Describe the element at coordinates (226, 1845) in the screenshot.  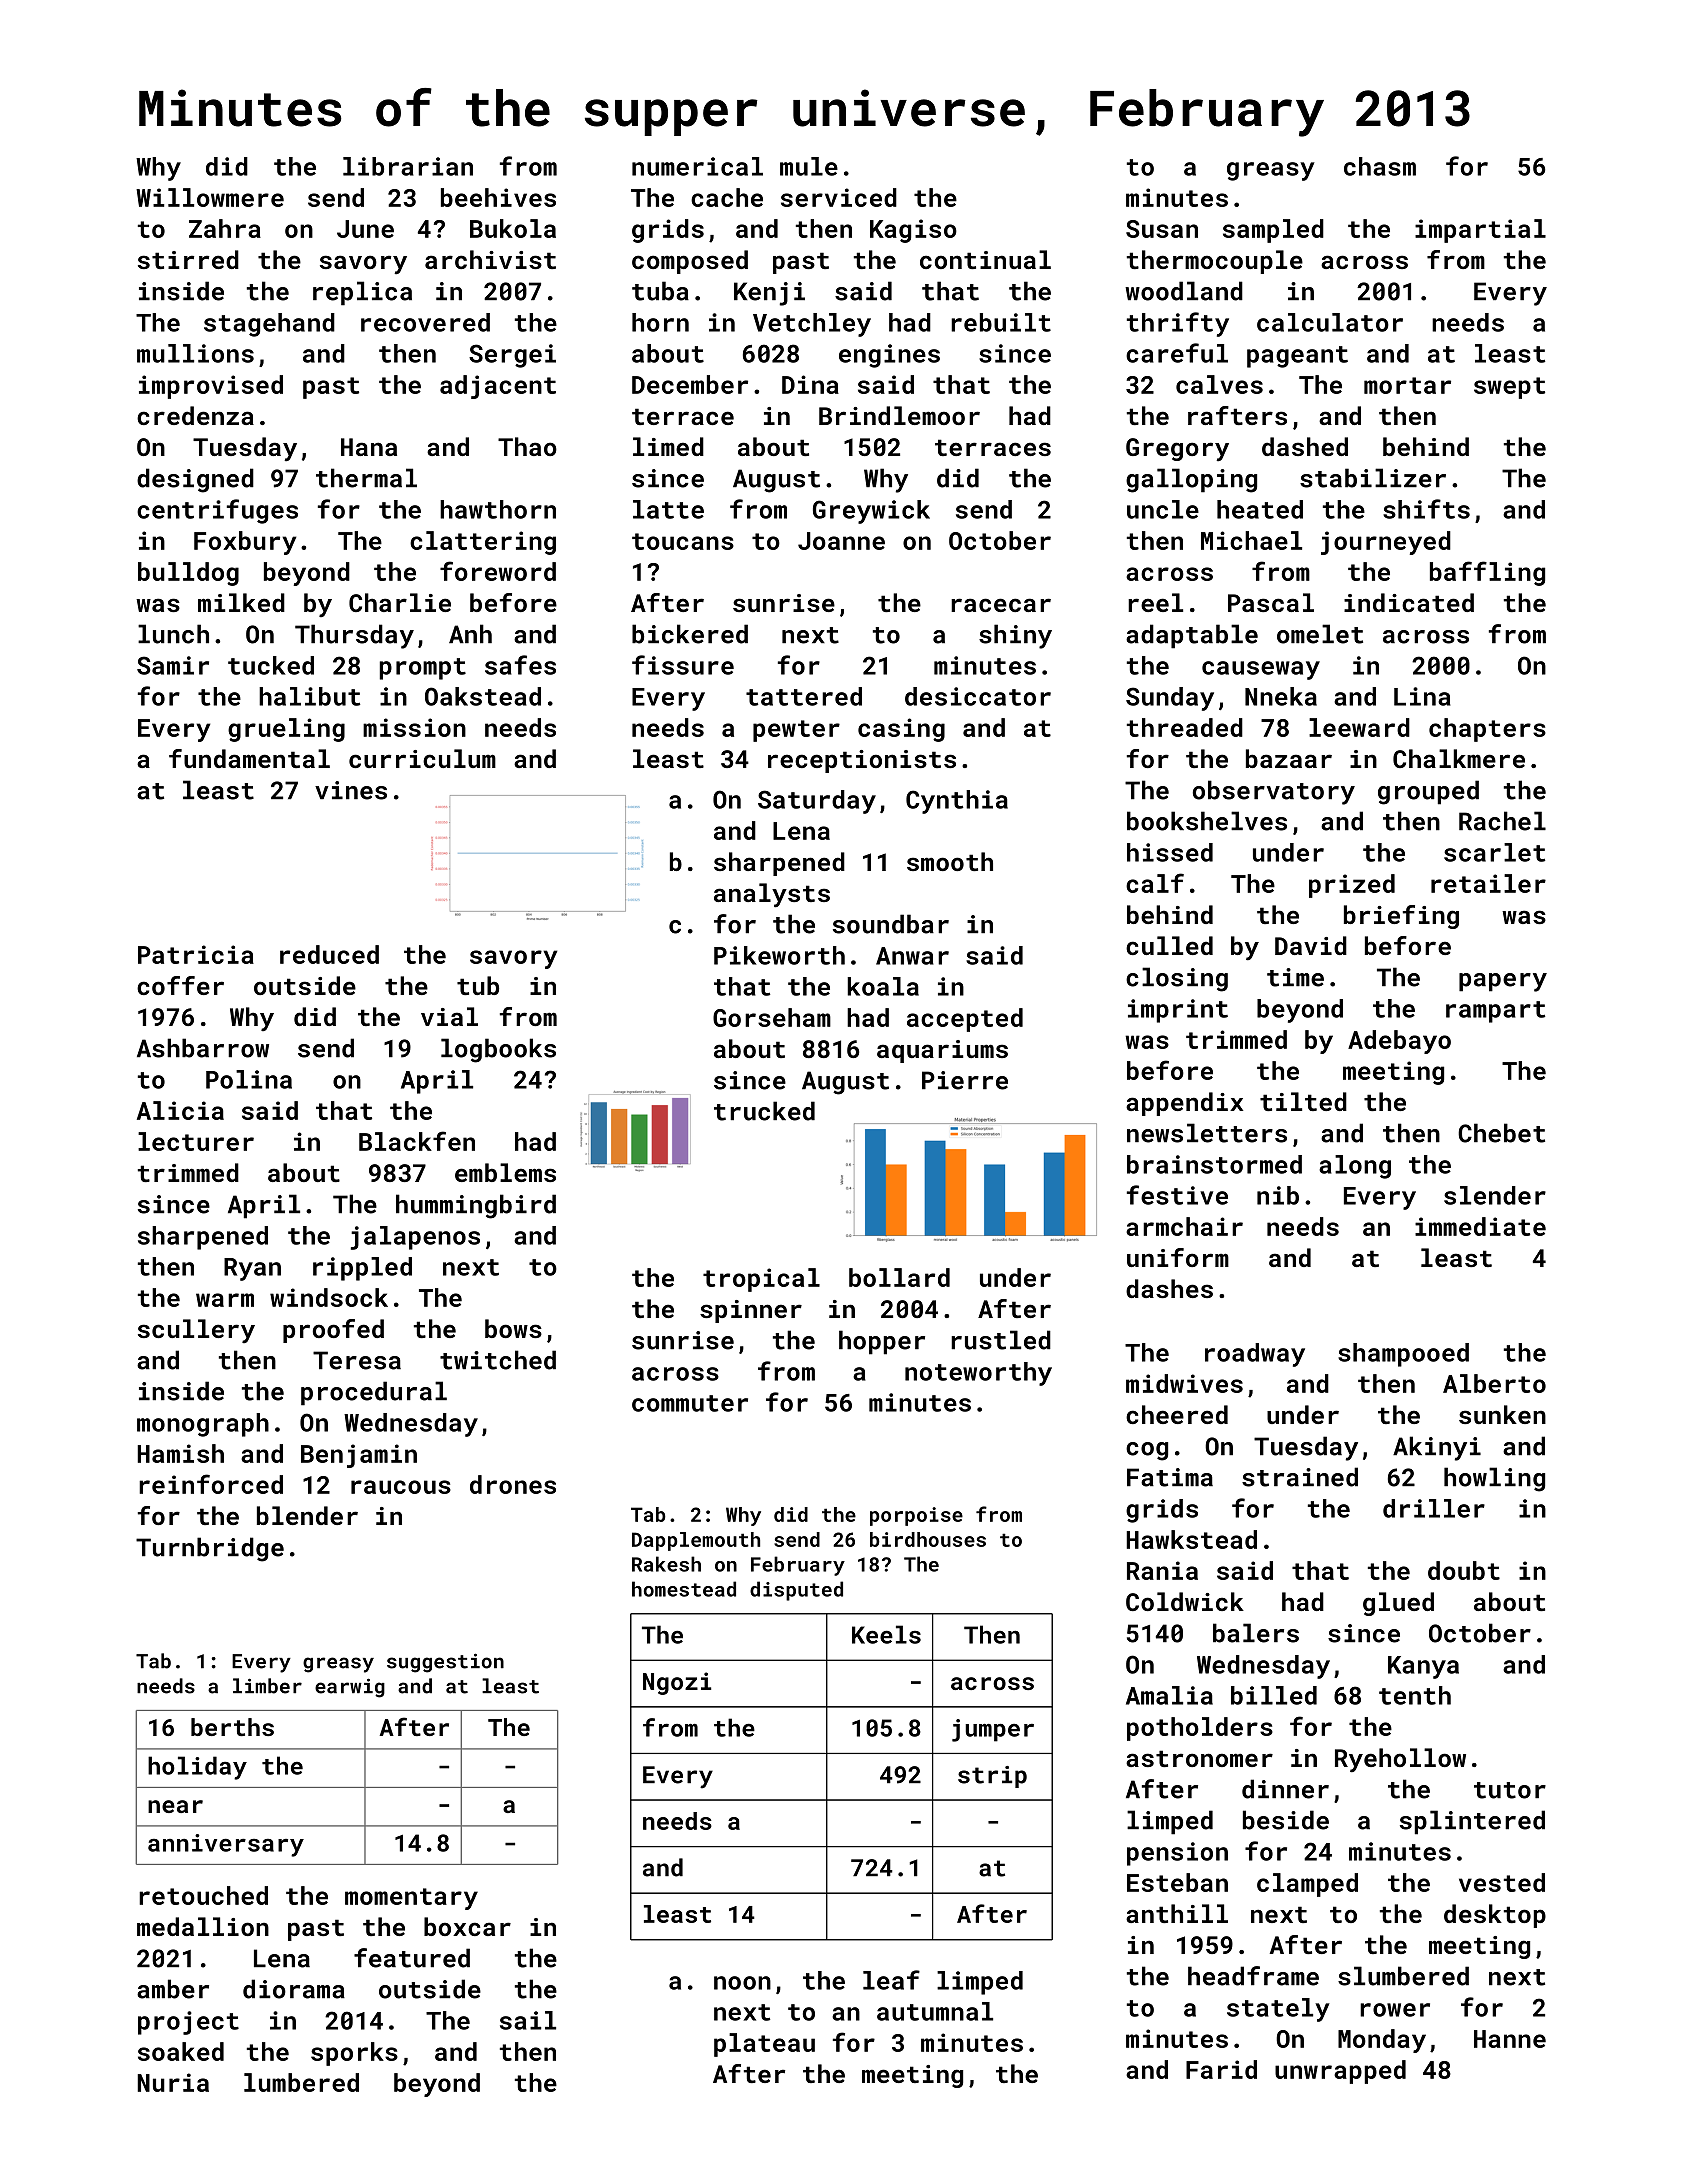
I see `anniversary` at that location.
